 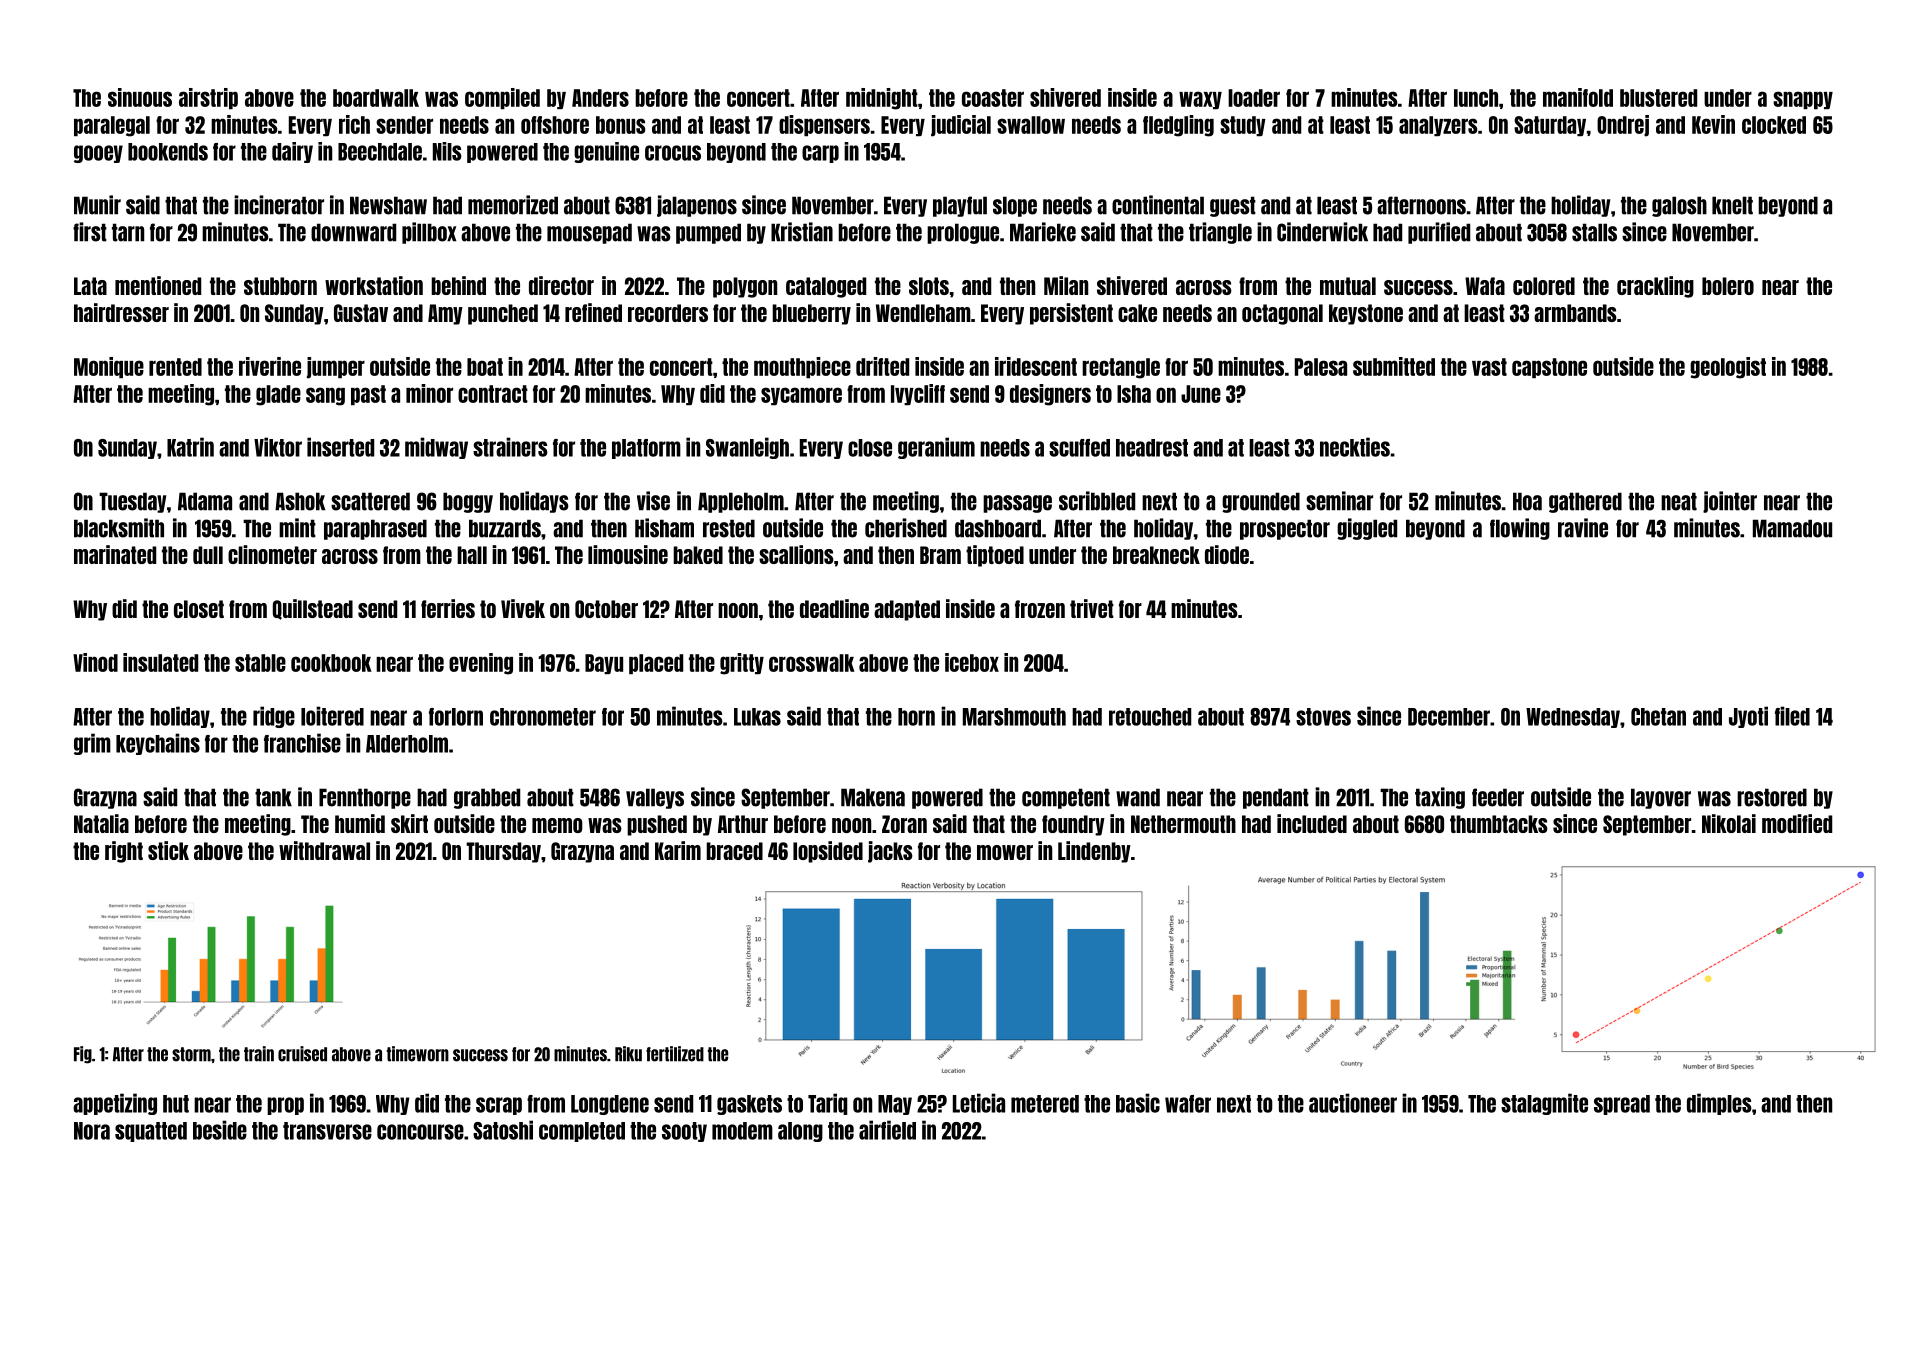 I want to click on hairdresser, so click(x=121, y=312).
